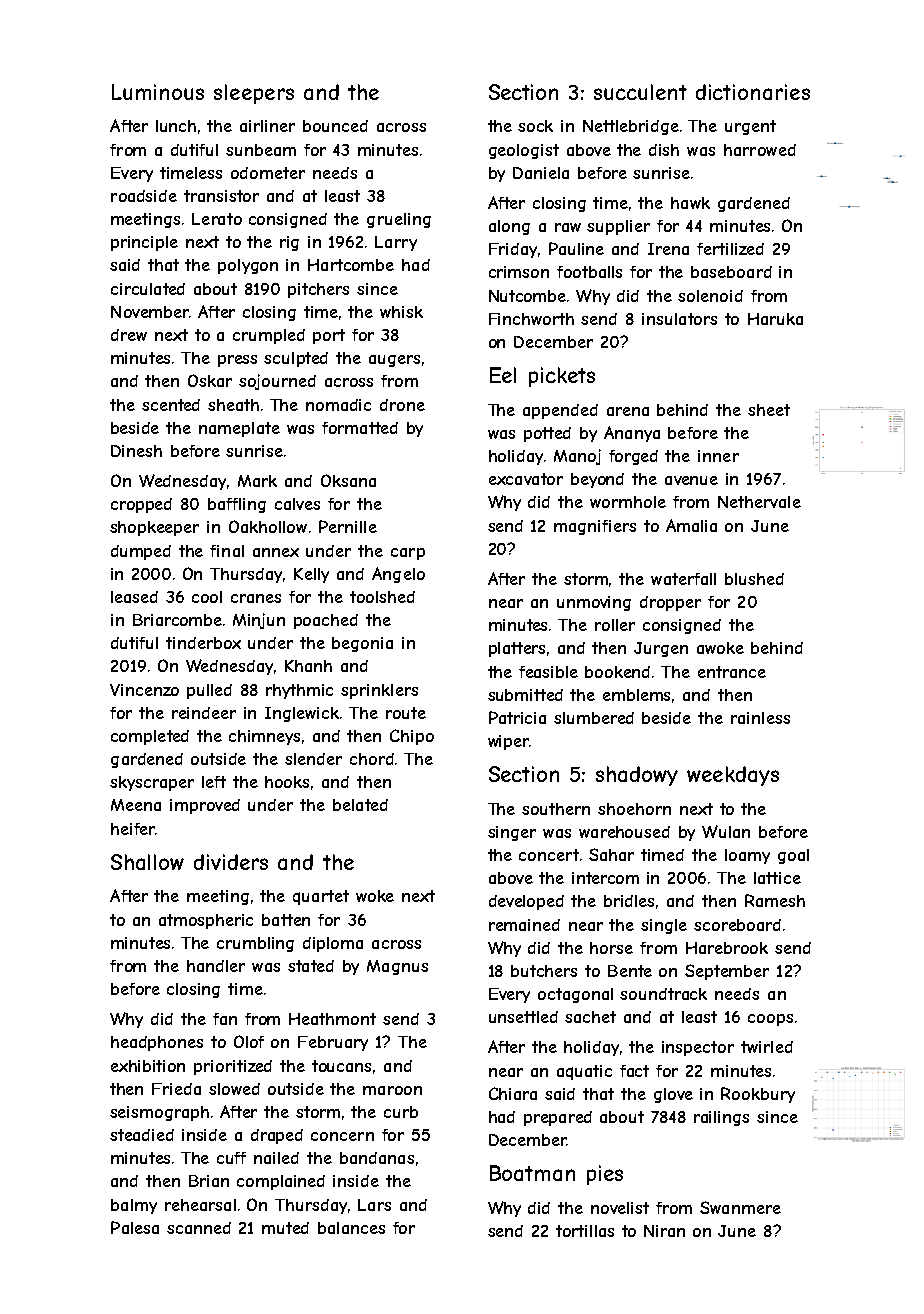  What do you see at coordinates (158, 92) in the screenshot?
I see `Luminous` at bounding box center [158, 92].
